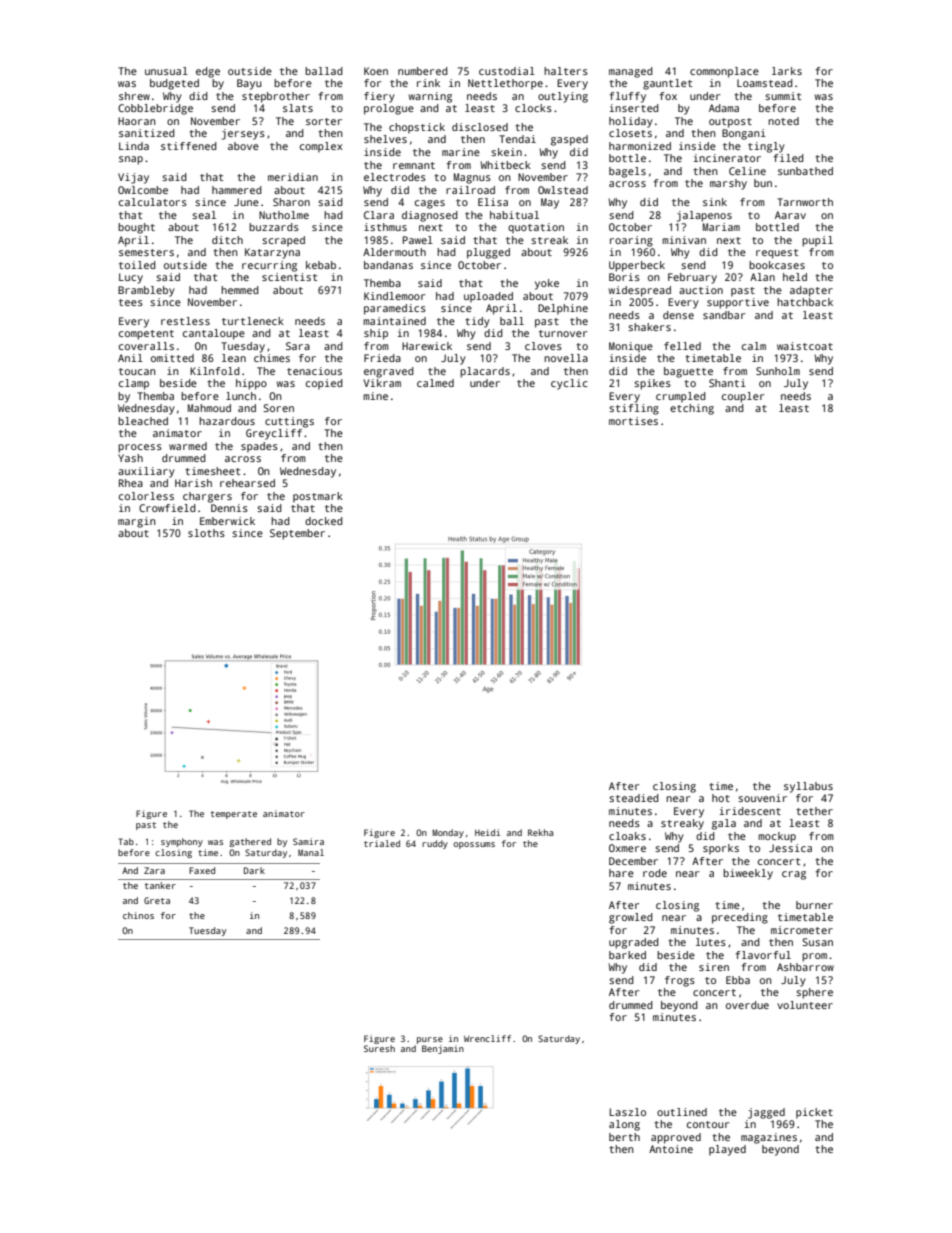  Describe the element at coordinates (379, 1048) in the screenshot. I see `Suresh` at that location.
